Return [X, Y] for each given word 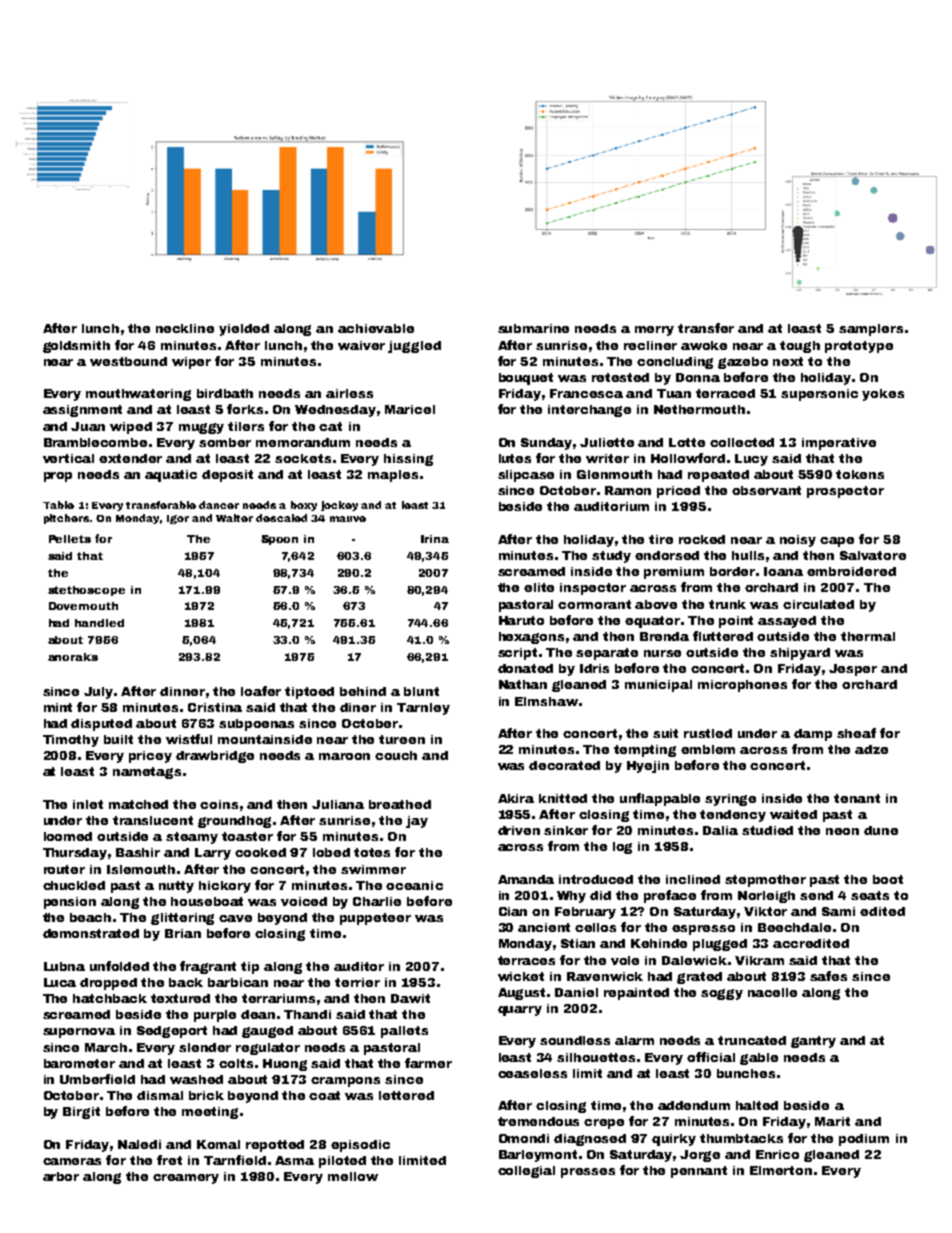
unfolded [119, 966]
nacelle [772, 992]
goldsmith [76, 347]
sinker [566, 830]
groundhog [234, 822]
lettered [406, 1095]
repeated [718, 476]
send [816, 895]
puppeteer [375, 919]
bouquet [526, 379]
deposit [227, 476]
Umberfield [97, 1079]
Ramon [628, 490]
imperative [839, 444]
